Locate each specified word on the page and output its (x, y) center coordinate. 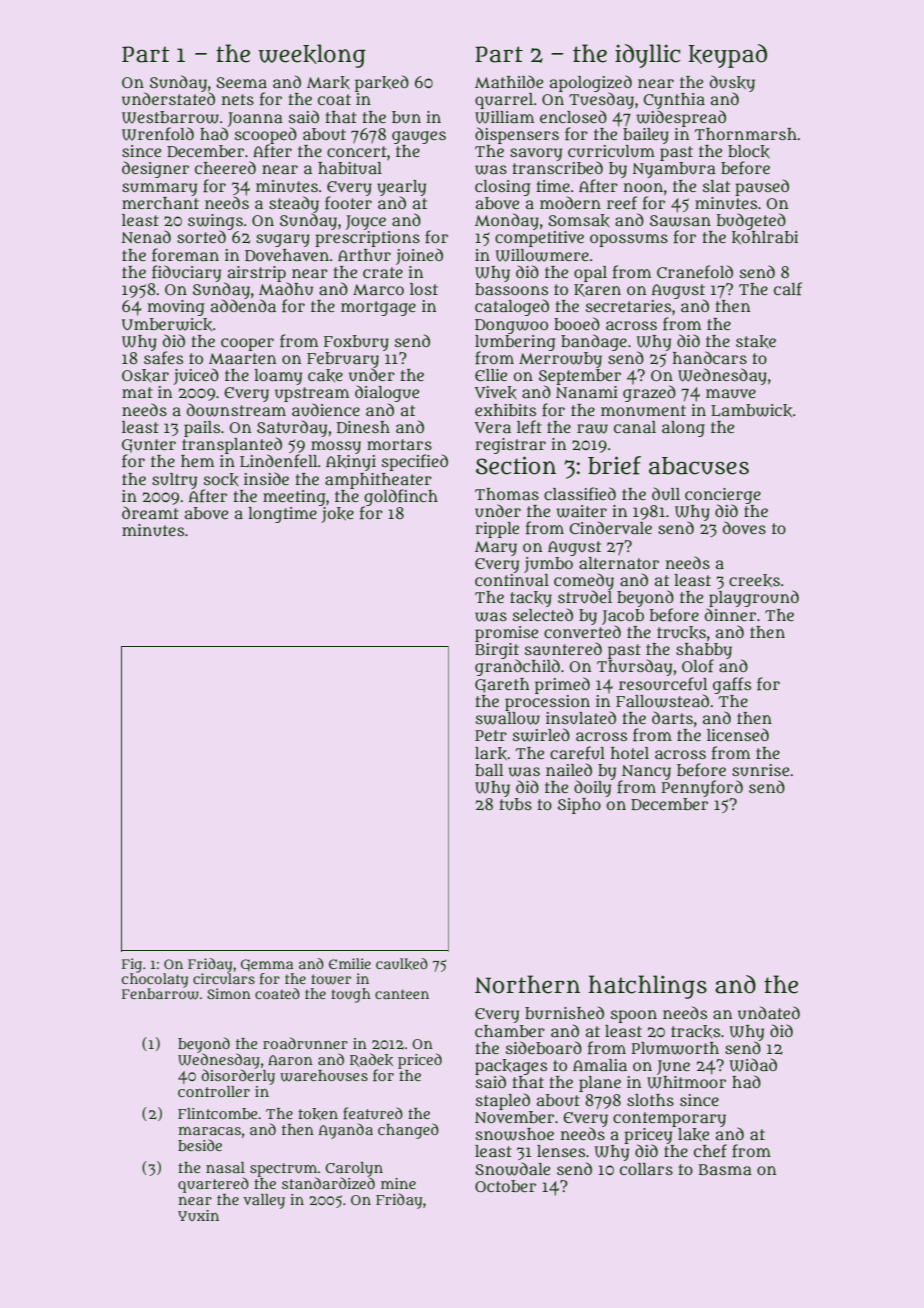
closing (503, 188)
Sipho (579, 806)
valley (264, 1201)
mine (398, 1183)
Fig (132, 965)
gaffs (732, 685)
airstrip (257, 274)
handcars (710, 357)
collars (646, 1169)
